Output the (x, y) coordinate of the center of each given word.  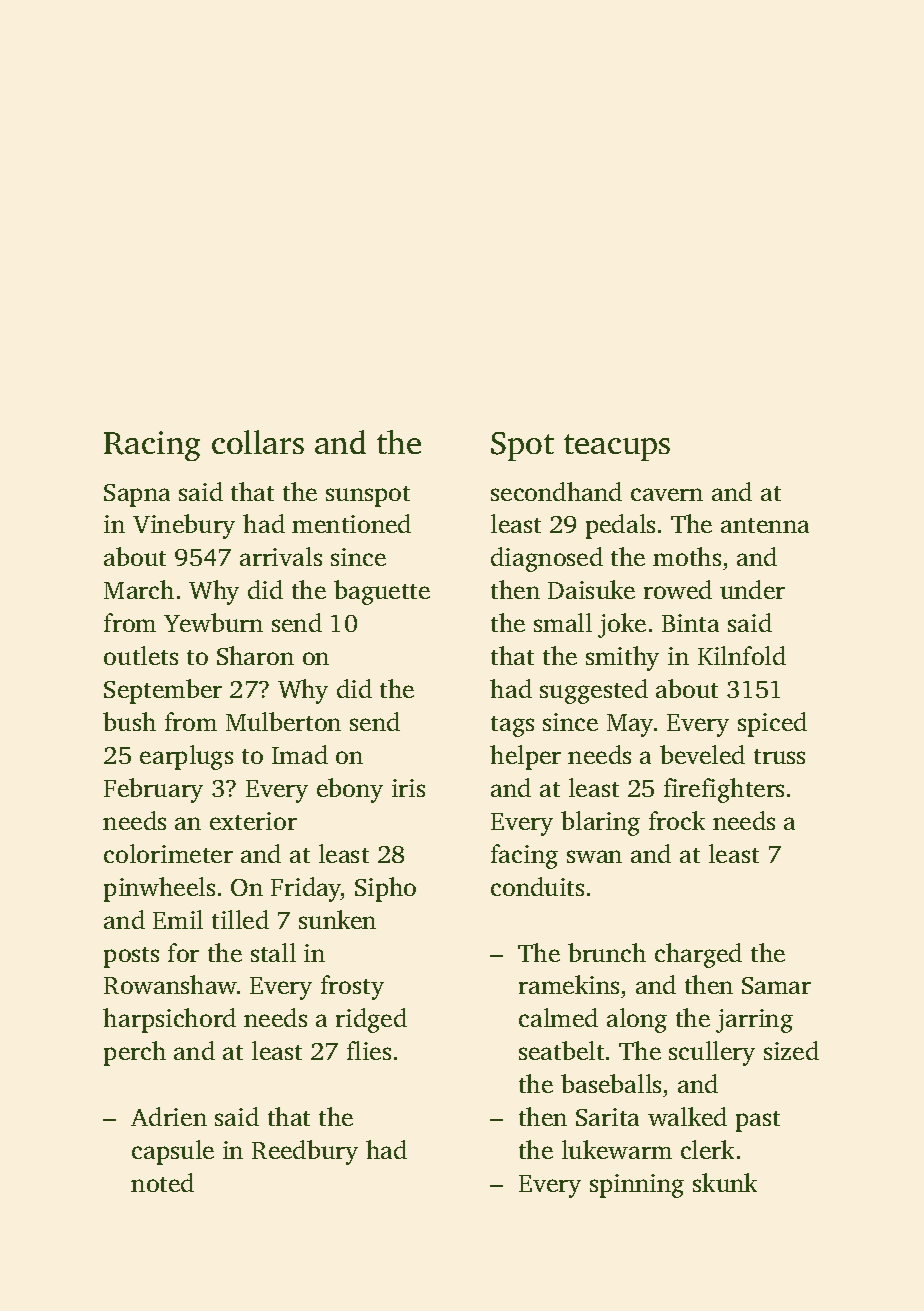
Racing (152, 446)
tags (512, 726)
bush (129, 721)
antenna (765, 525)
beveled (702, 754)
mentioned (351, 523)
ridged (371, 1020)
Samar (776, 985)
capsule (173, 1152)
